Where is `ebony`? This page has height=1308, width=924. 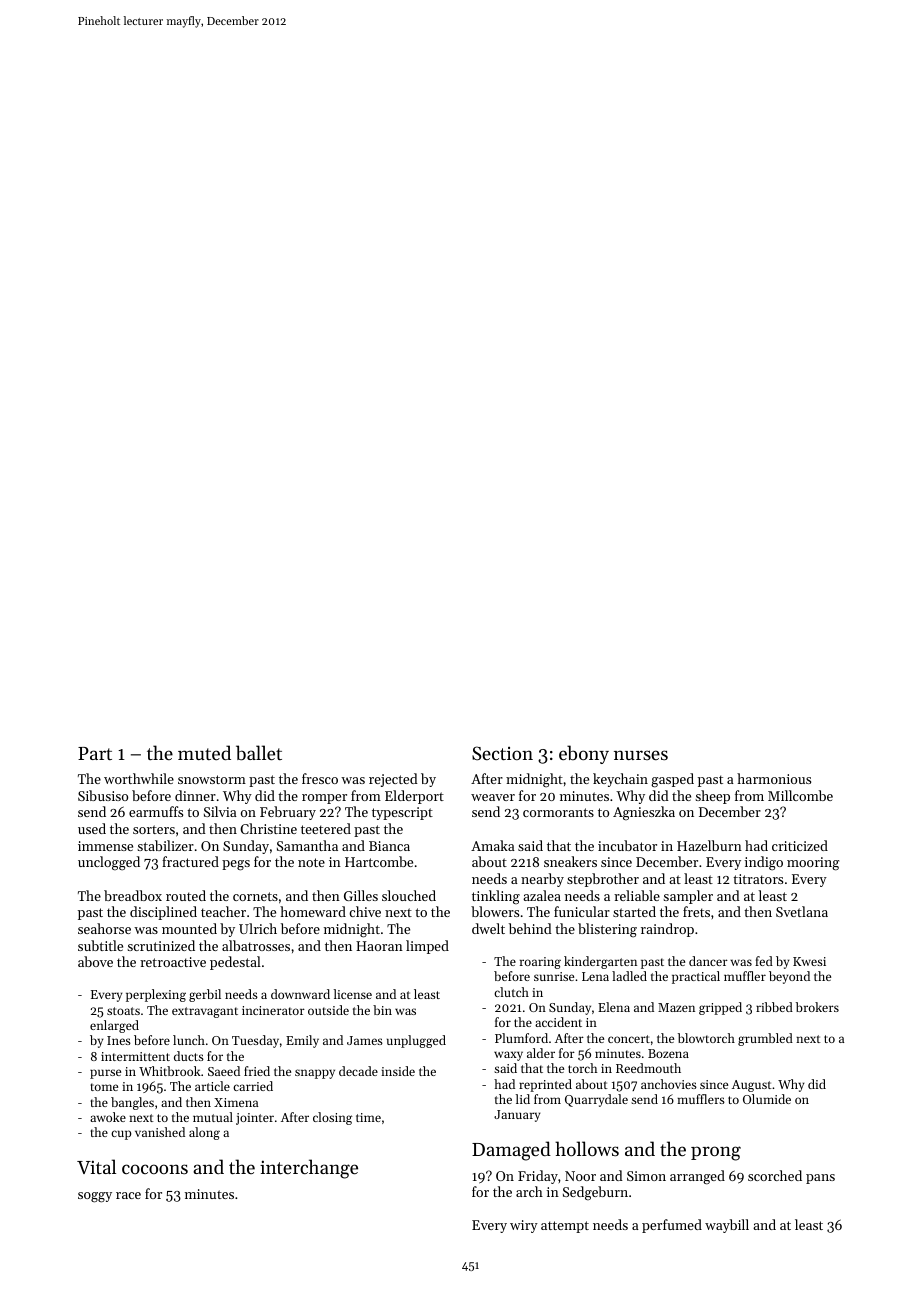 ebony is located at coordinates (584, 754).
